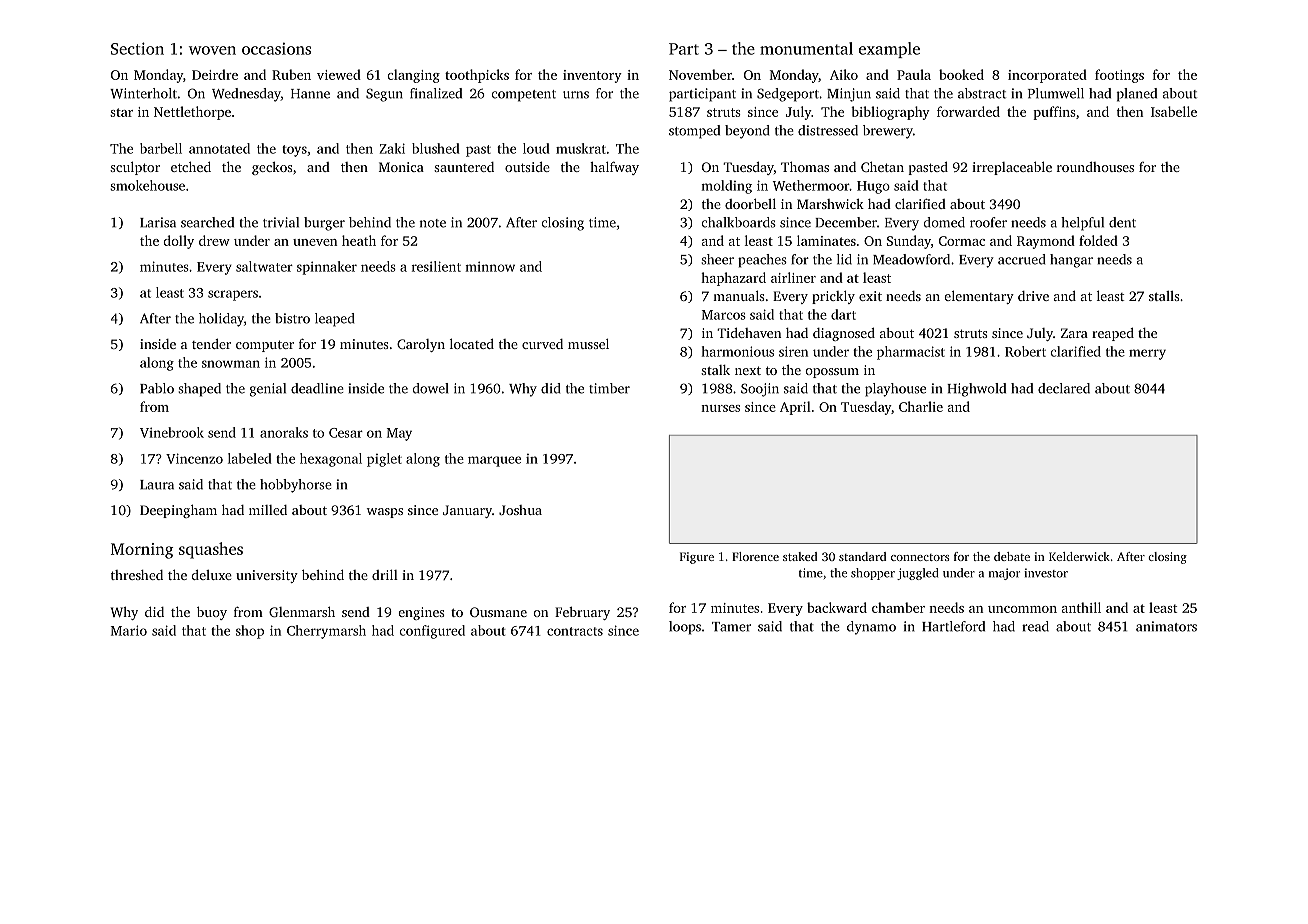 This screenshot has height=924, width=1308. I want to click on searched, so click(207, 222).
